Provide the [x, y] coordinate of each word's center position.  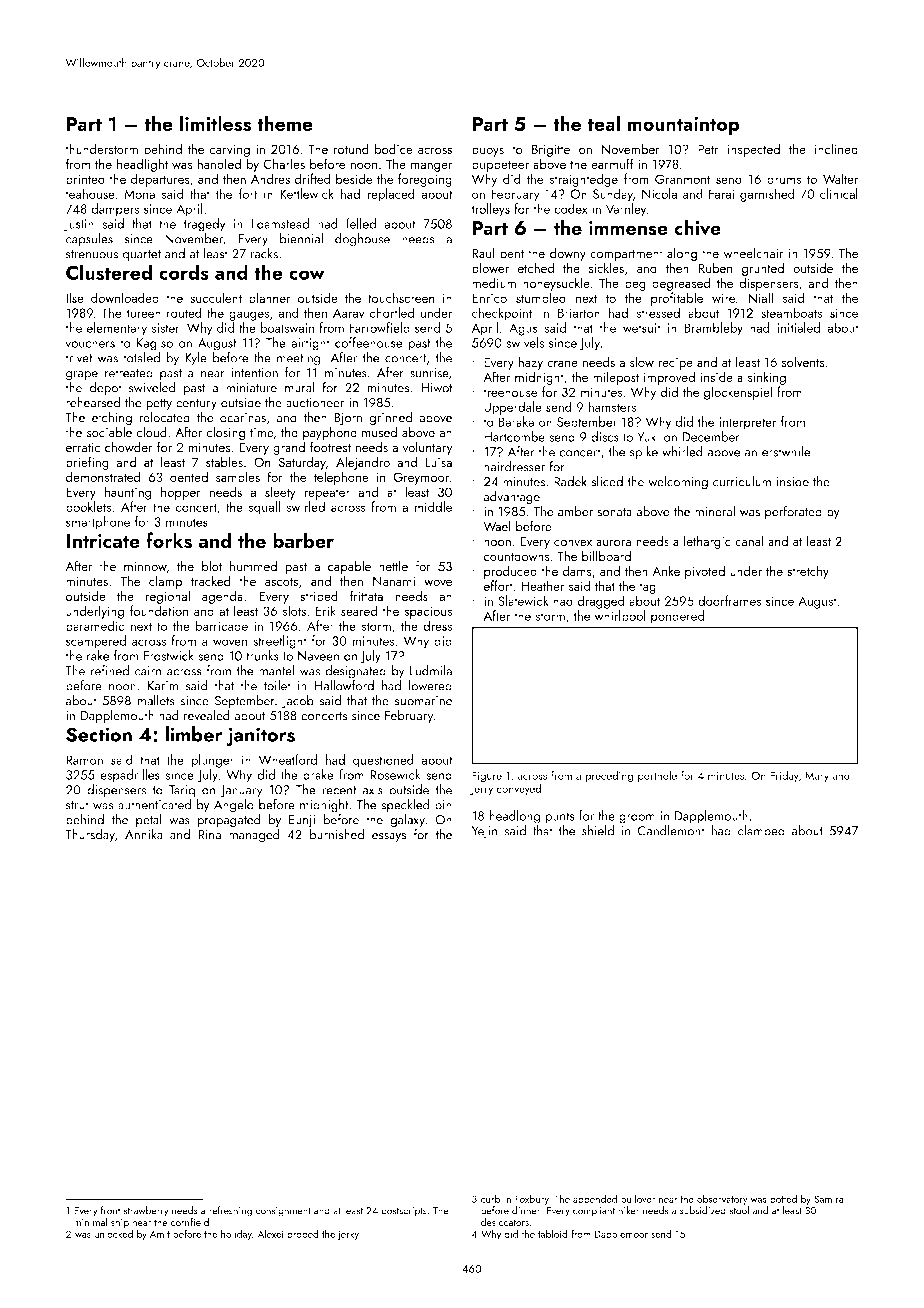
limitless [215, 123]
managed [254, 836]
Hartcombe [514, 436]
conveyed [519, 789]
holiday [236, 1234]
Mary [817, 777]
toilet [277, 685]
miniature [251, 388]
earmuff [612, 163]
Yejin [484, 832]
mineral [715, 511]
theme [285, 123]
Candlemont [671, 830]
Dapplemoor [621, 1235]
